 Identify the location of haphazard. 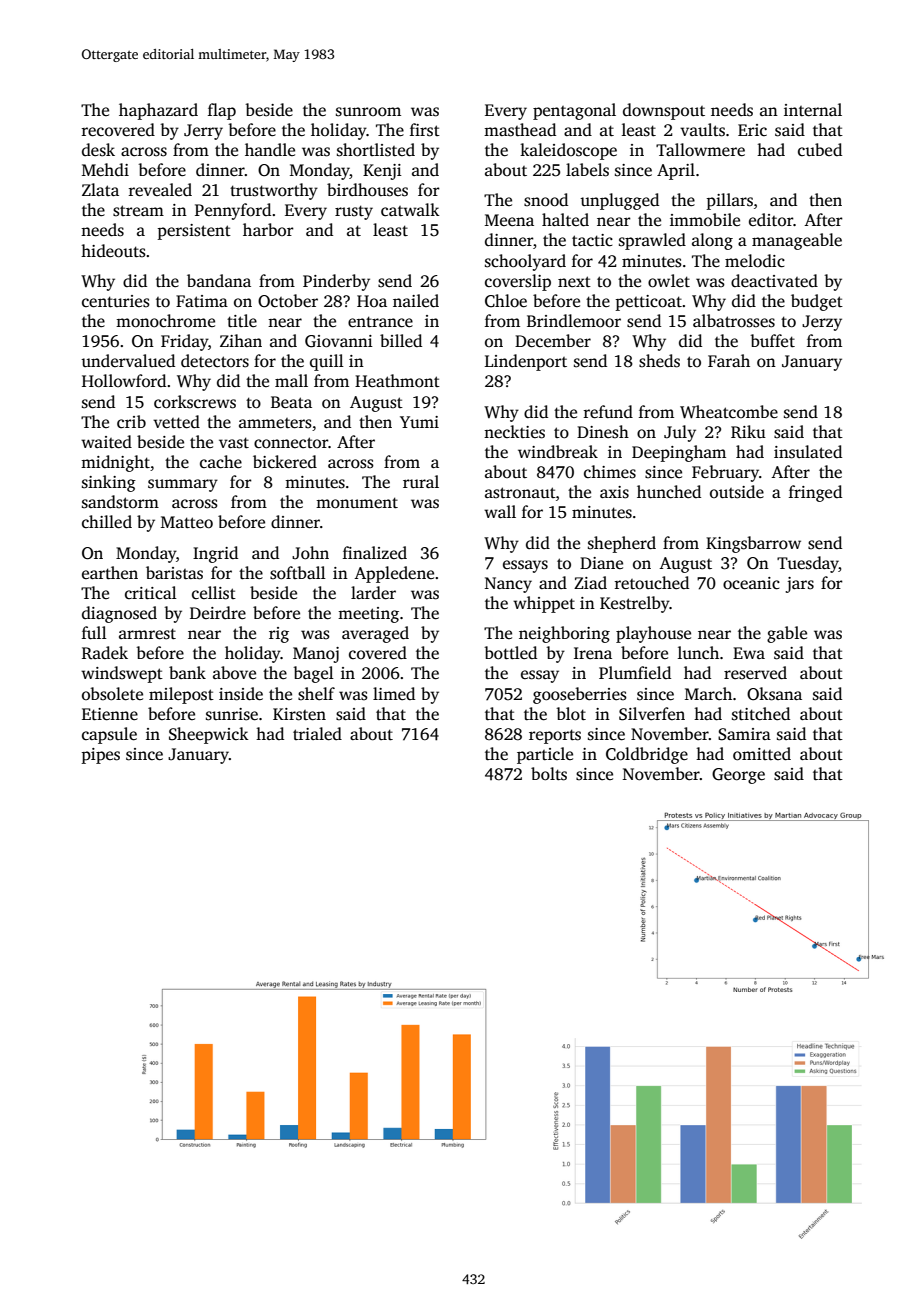
(158, 111).
